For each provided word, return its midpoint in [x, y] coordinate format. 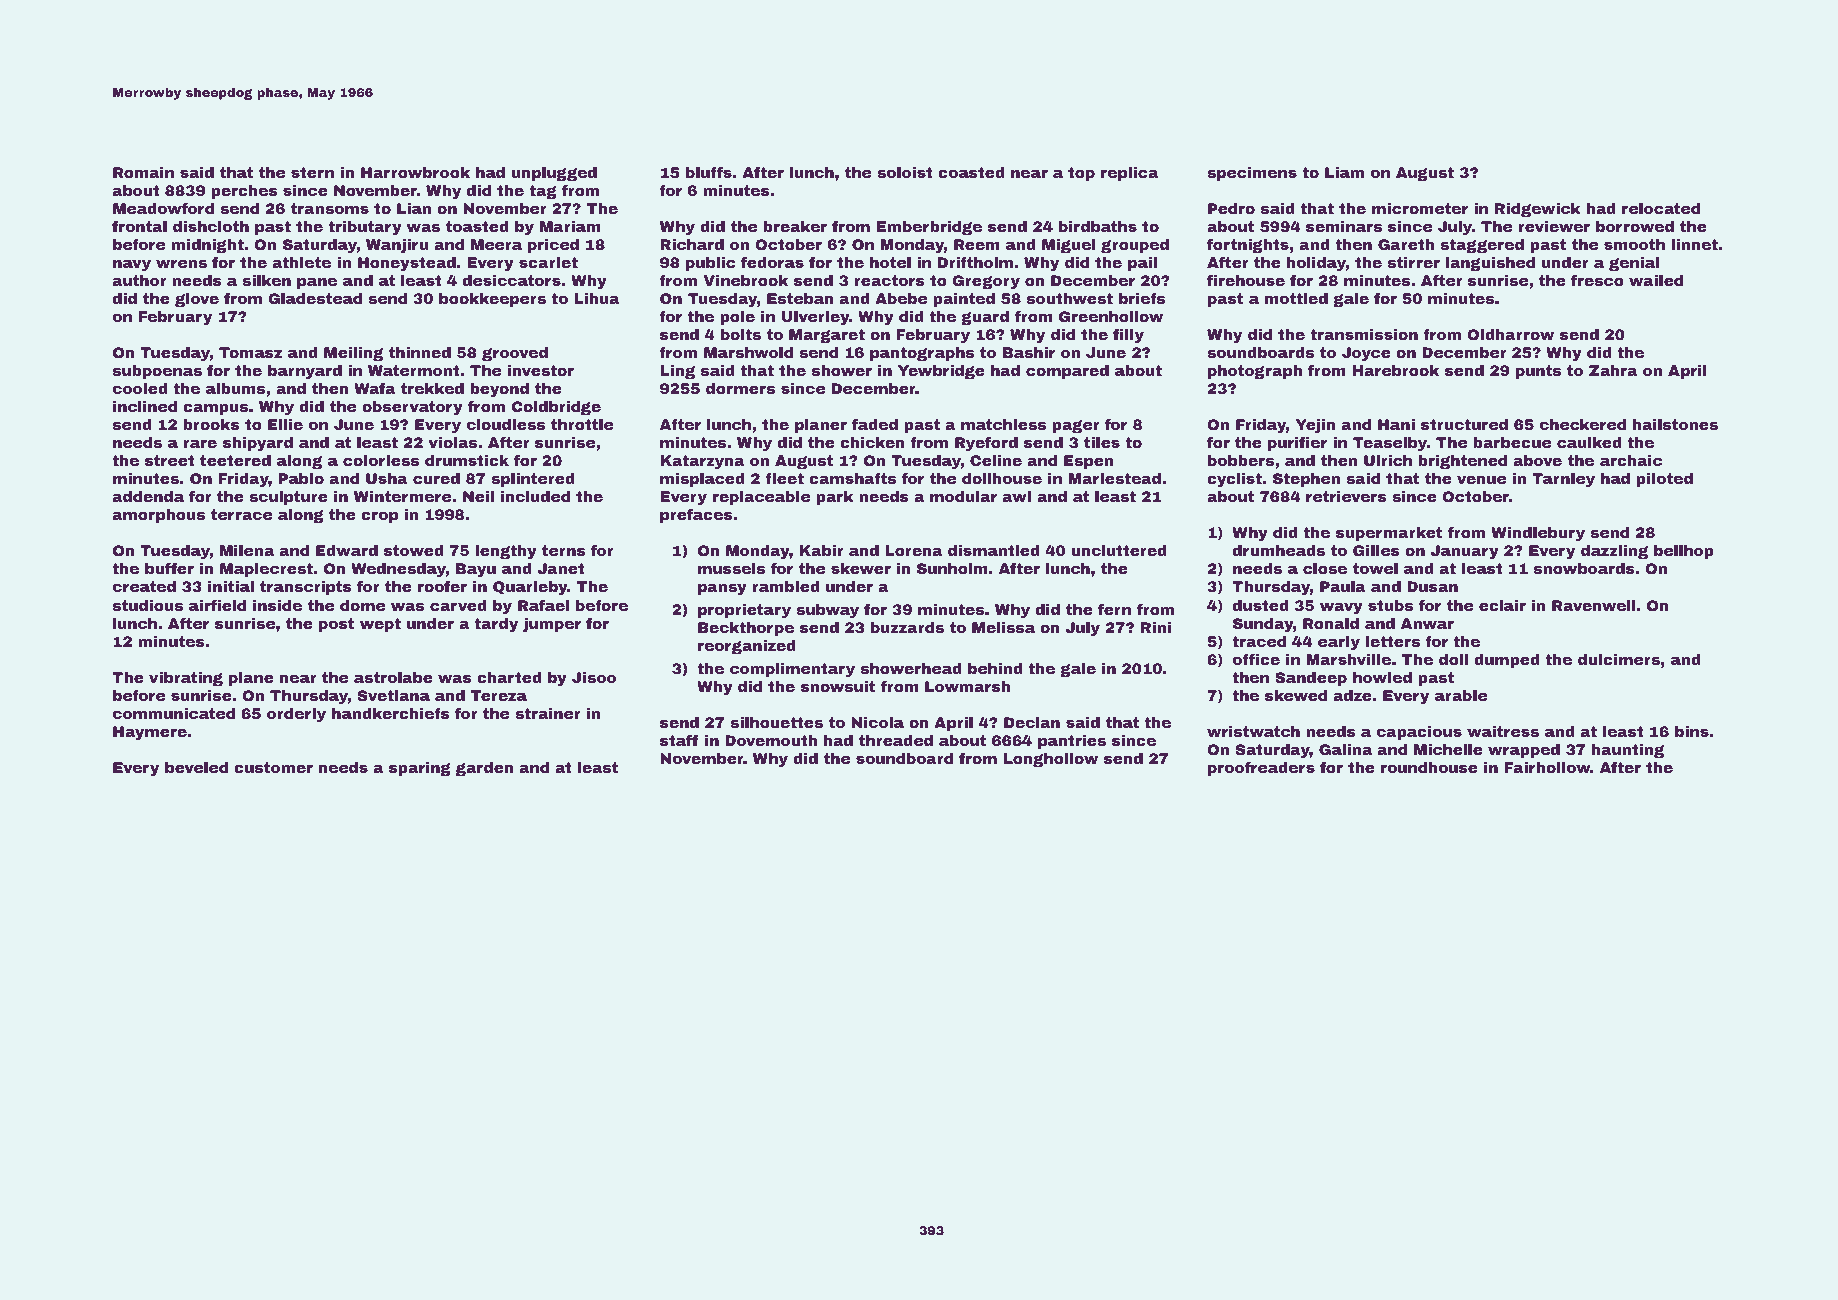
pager [1076, 426]
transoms [330, 208]
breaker [795, 226]
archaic [1631, 460]
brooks [211, 424]
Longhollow [1051, 760]
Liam [1344, 172]
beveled [196, 767]
